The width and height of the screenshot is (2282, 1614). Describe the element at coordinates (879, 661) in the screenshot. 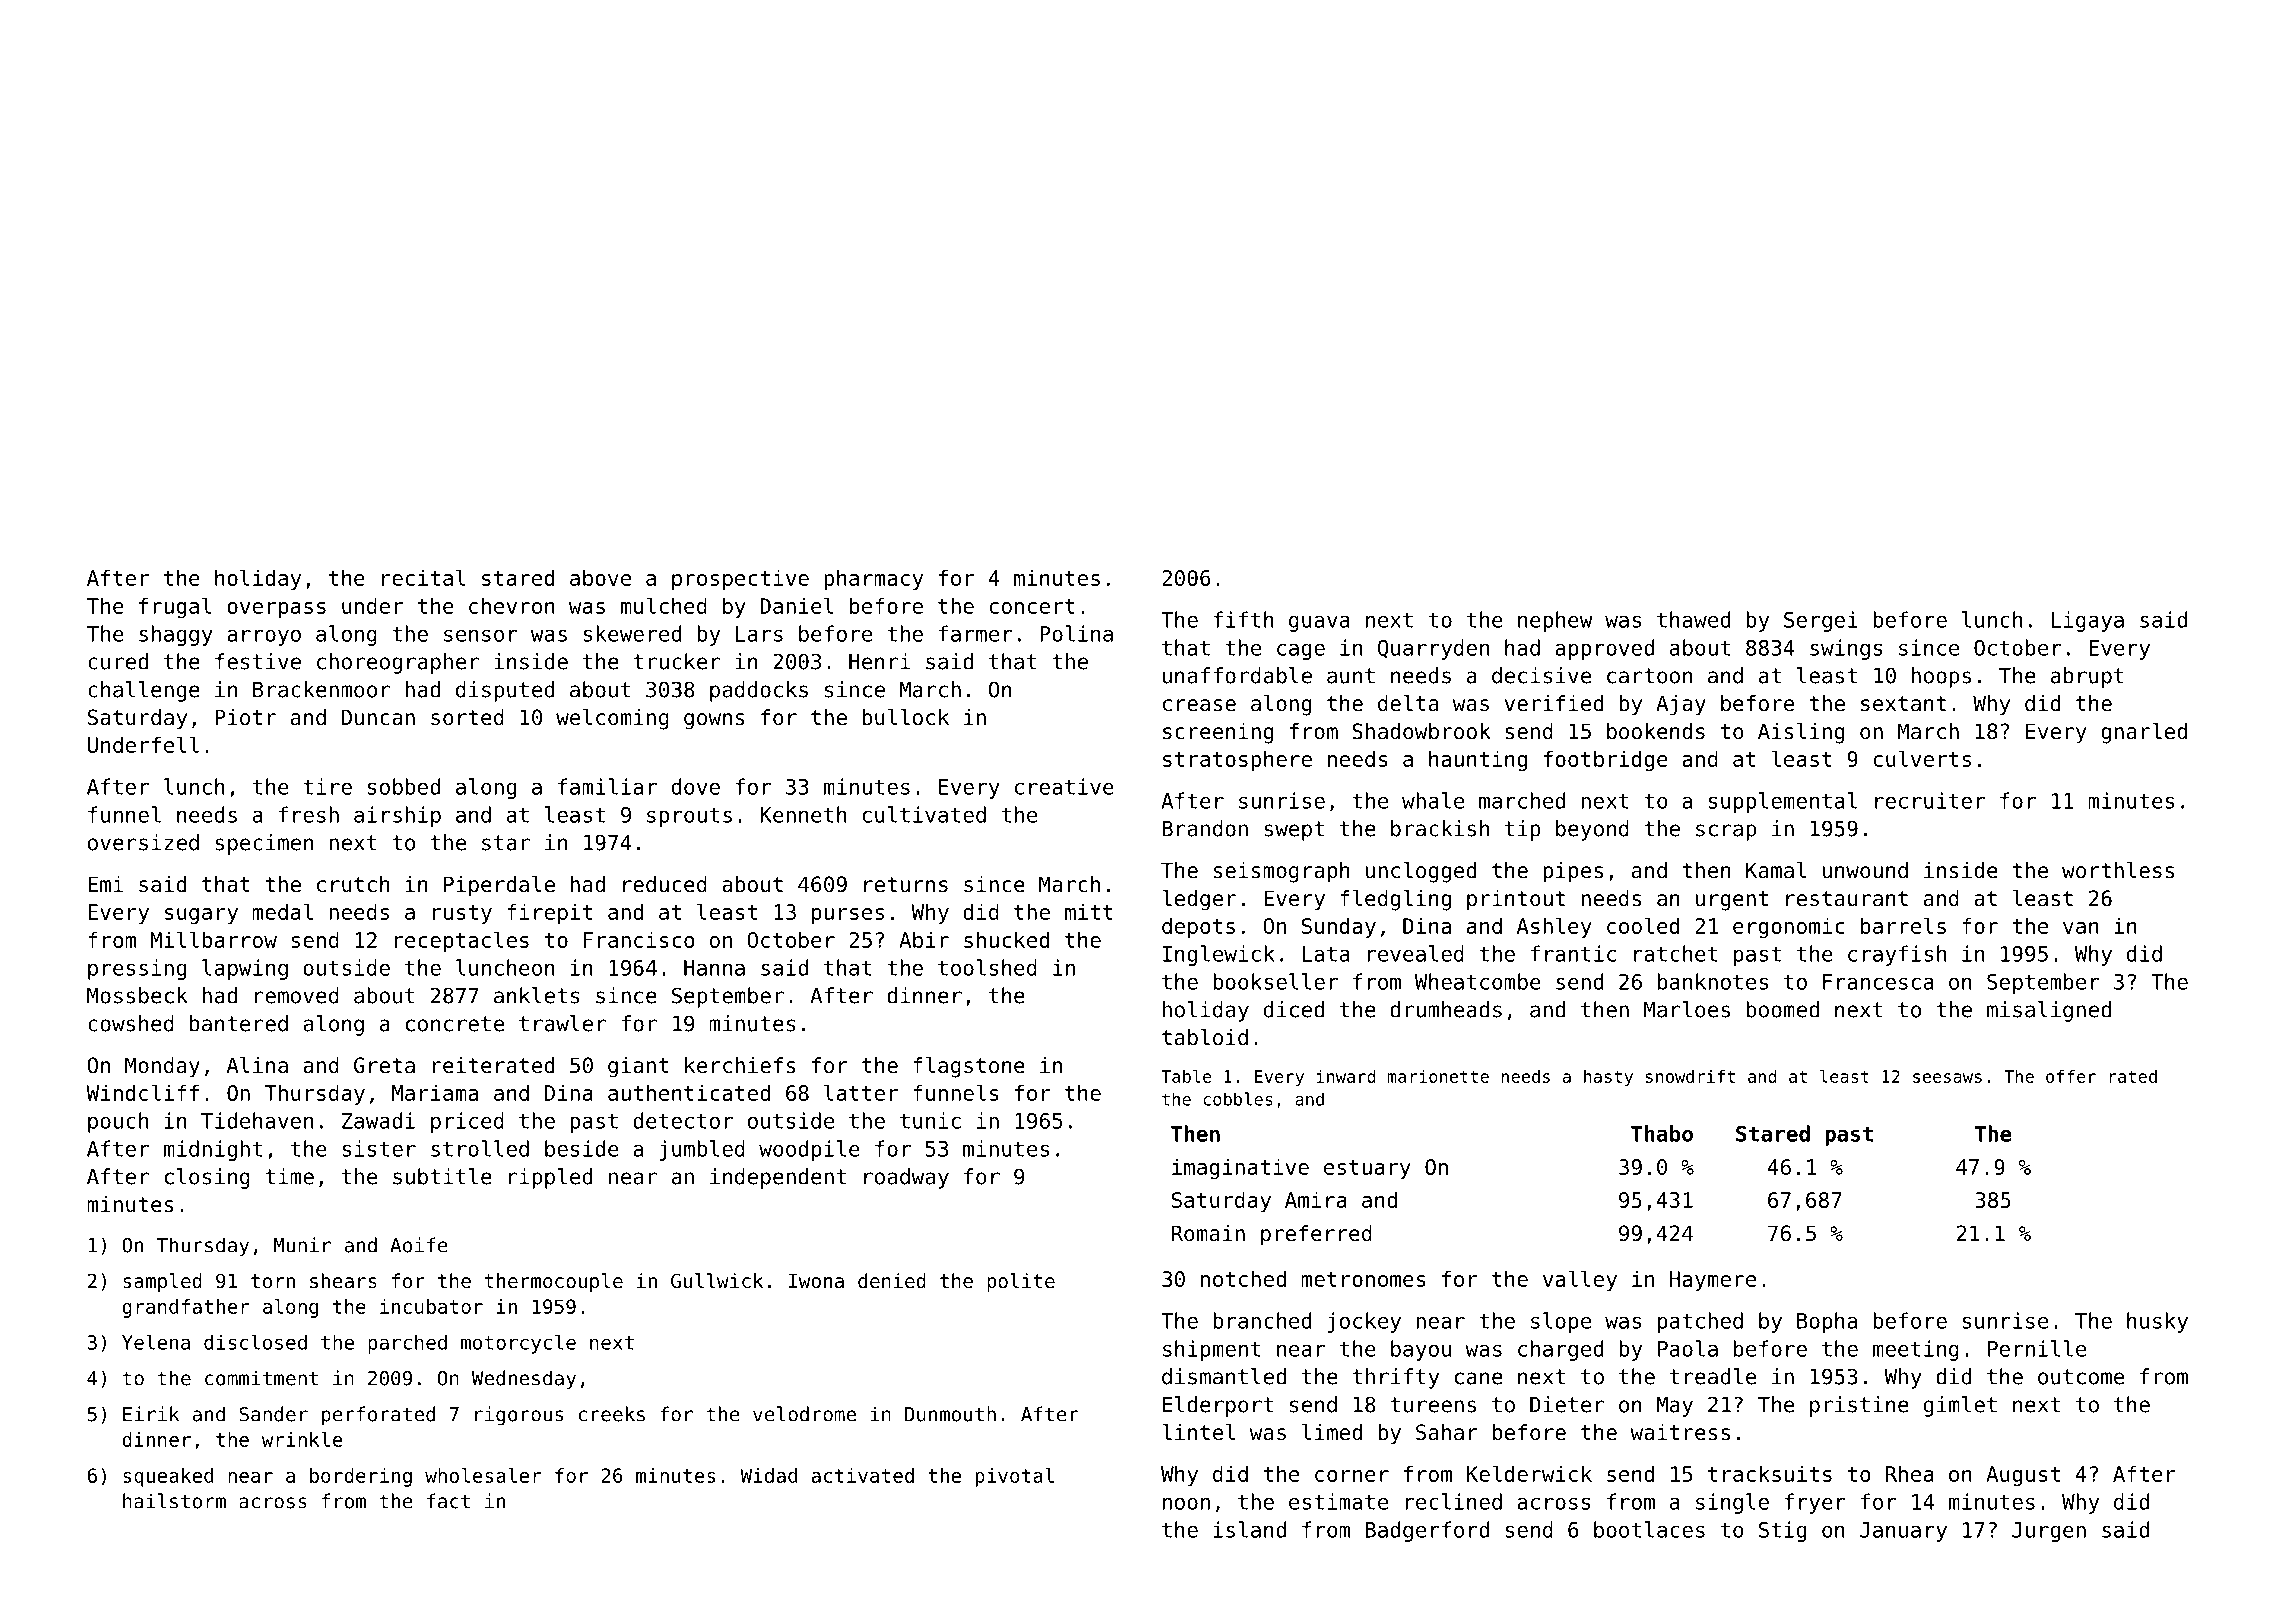

I see `Henri` at that location.
